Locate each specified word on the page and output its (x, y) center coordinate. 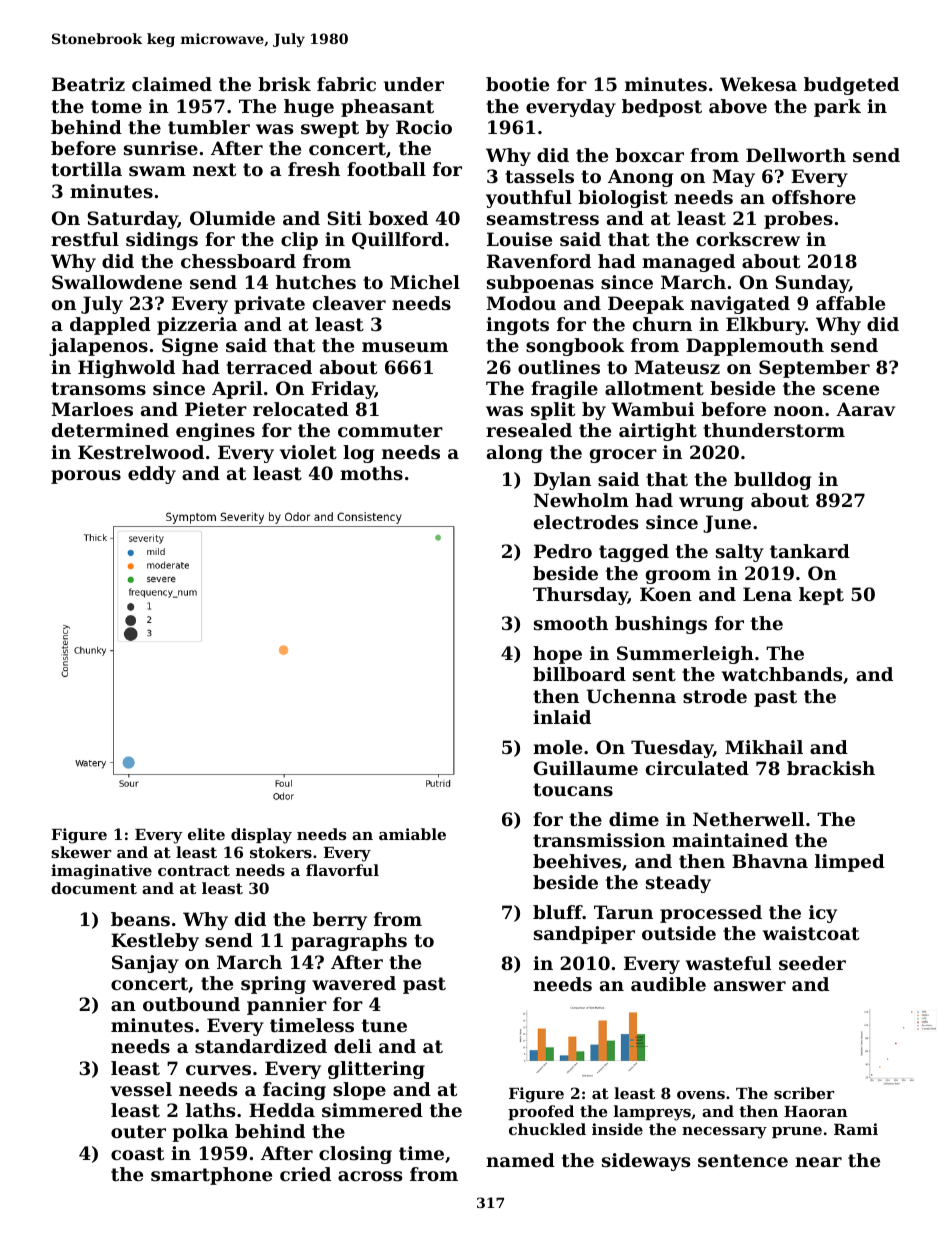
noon (799, 411)
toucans (573, 789)
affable (850, 303)
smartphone (211, 1176)
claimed (172, 84)
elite (206, 834)
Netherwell (748, 819)
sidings (162, 241)
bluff (558, 912)
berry (340, 921)
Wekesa (758, 84)
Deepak (646, 305)
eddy (152, 475)
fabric (346, 84)
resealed (529, 430)
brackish (831, 768)
